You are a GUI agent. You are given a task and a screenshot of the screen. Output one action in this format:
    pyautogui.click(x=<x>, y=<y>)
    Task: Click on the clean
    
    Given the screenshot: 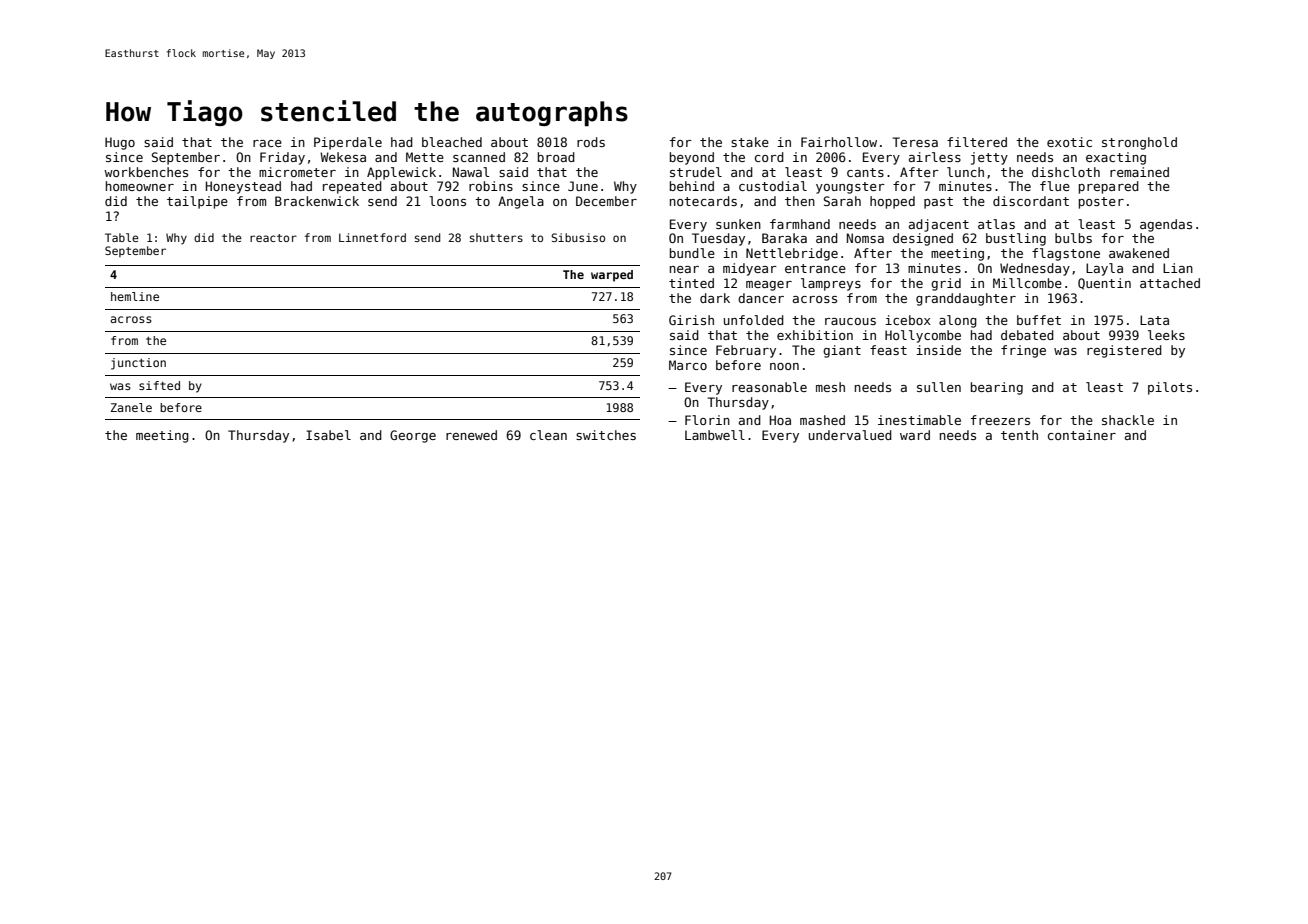 What is the action you would take?
    pyautogui.click(x=548, y=435)
